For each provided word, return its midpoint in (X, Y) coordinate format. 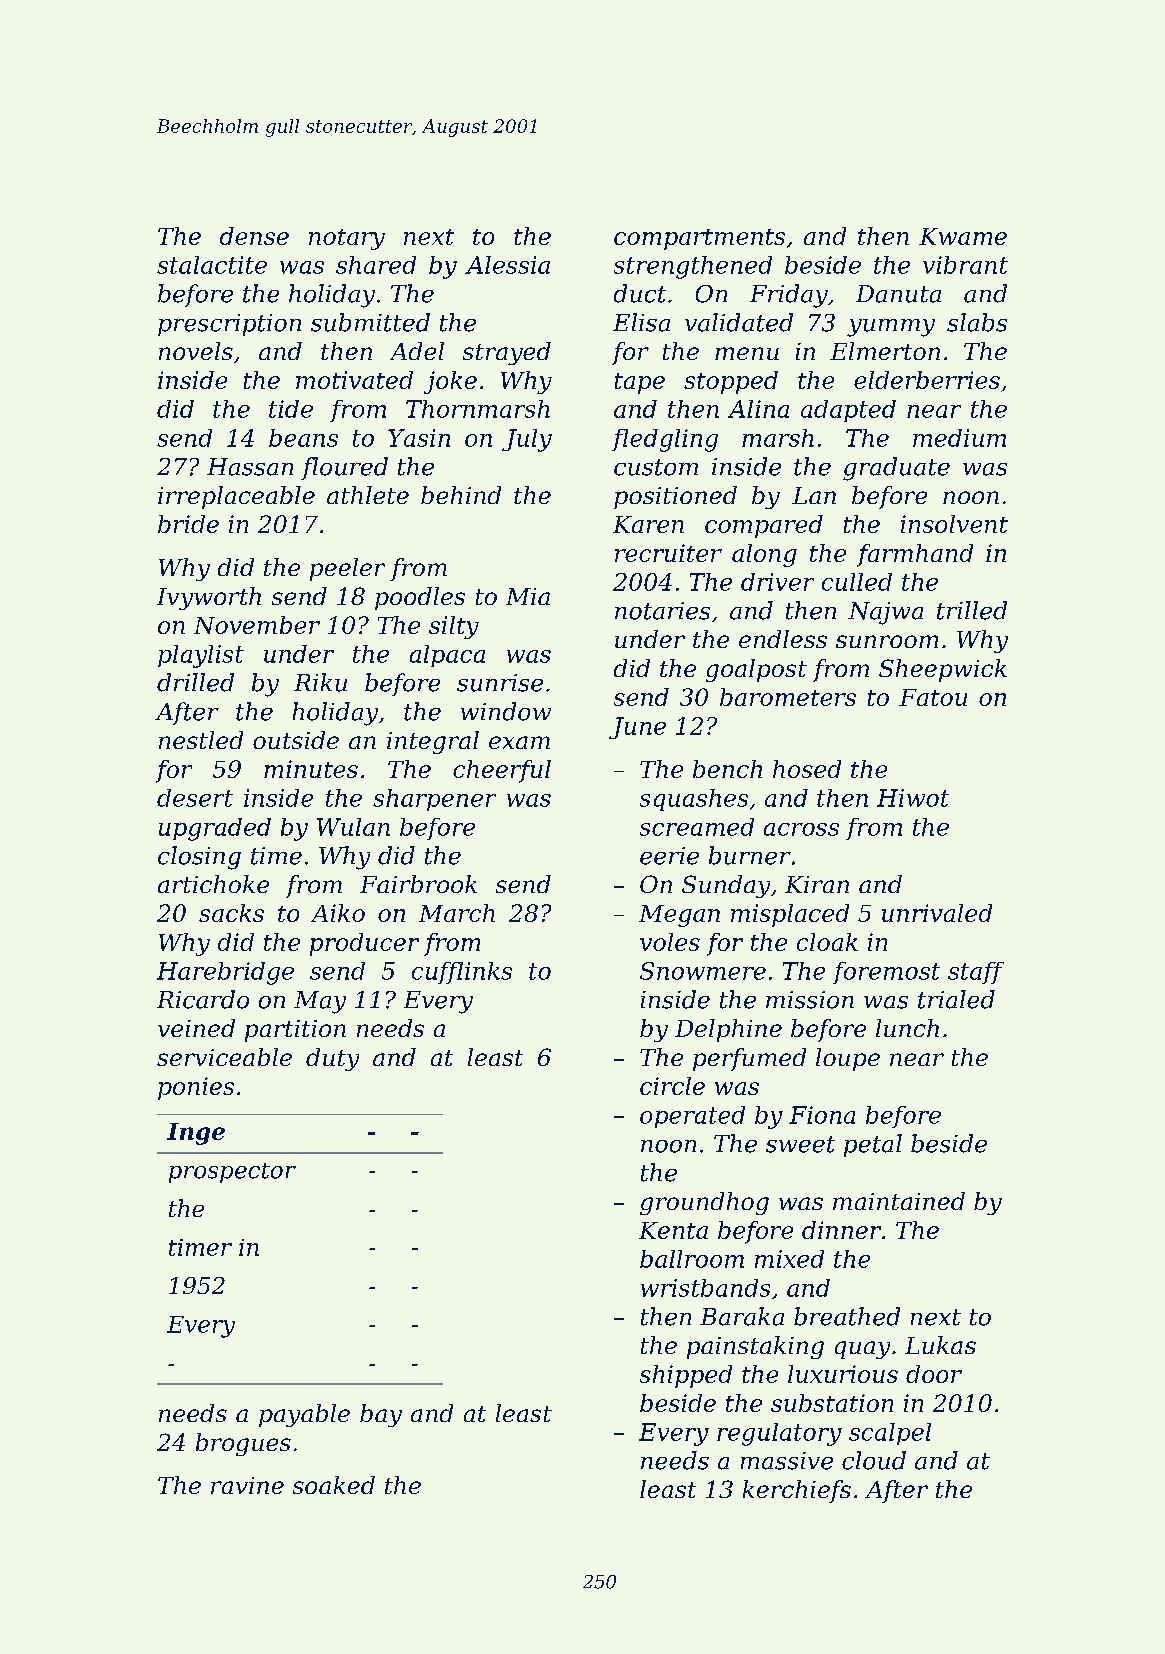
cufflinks (462, 973)
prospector (232, 1173)
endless (783, 639)
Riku (320, 682)
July (527, 440)
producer (364, 944)
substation (832, 1403)
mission (810, 1000)
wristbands (705, 1288)
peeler (347, 569)
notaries (662, 611)
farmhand (915, 555)
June (637, 728)
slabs (977, 322)
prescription (229, 325)
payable (304, 1415)
